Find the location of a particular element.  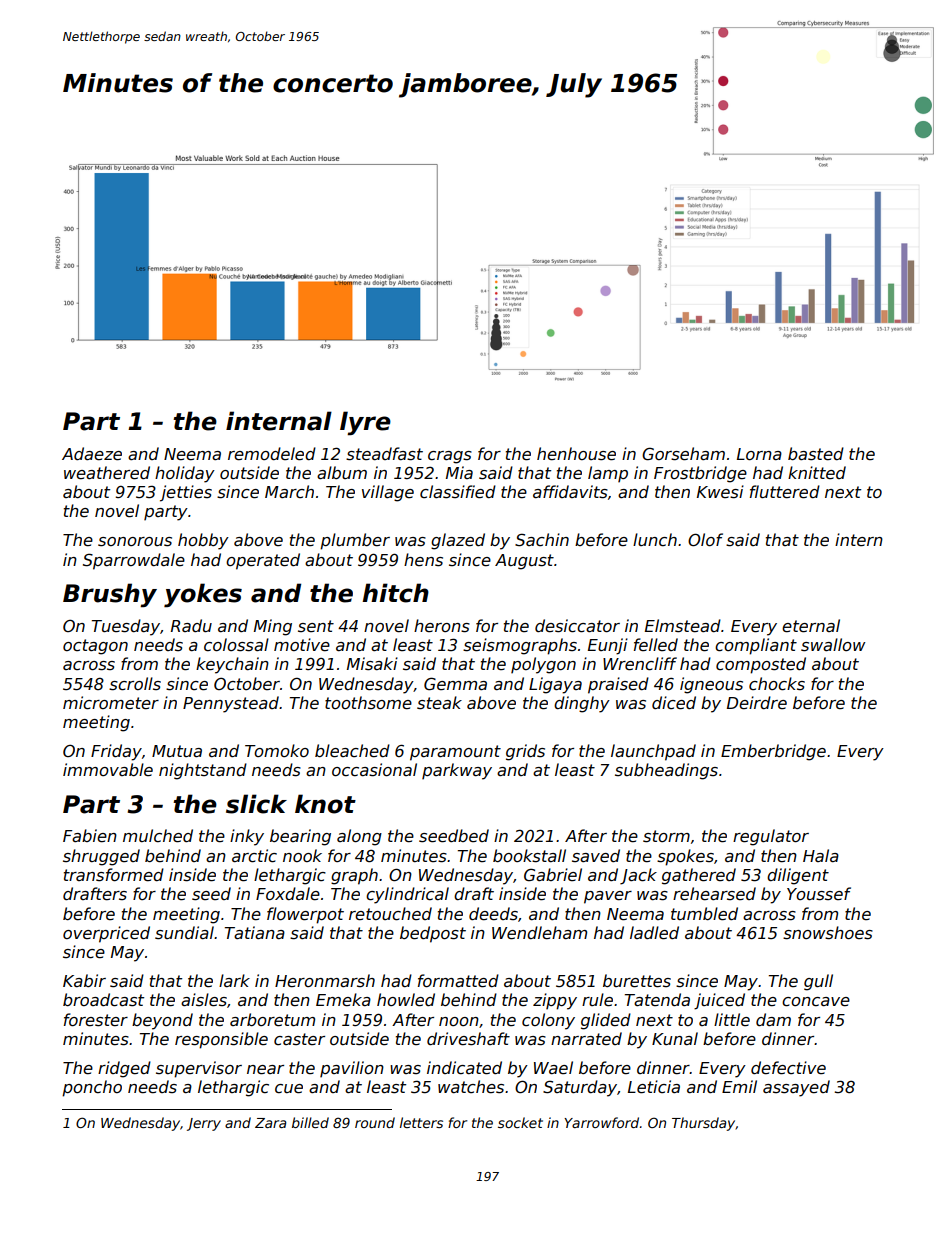

Olof is located at coordinates (705, 539).
